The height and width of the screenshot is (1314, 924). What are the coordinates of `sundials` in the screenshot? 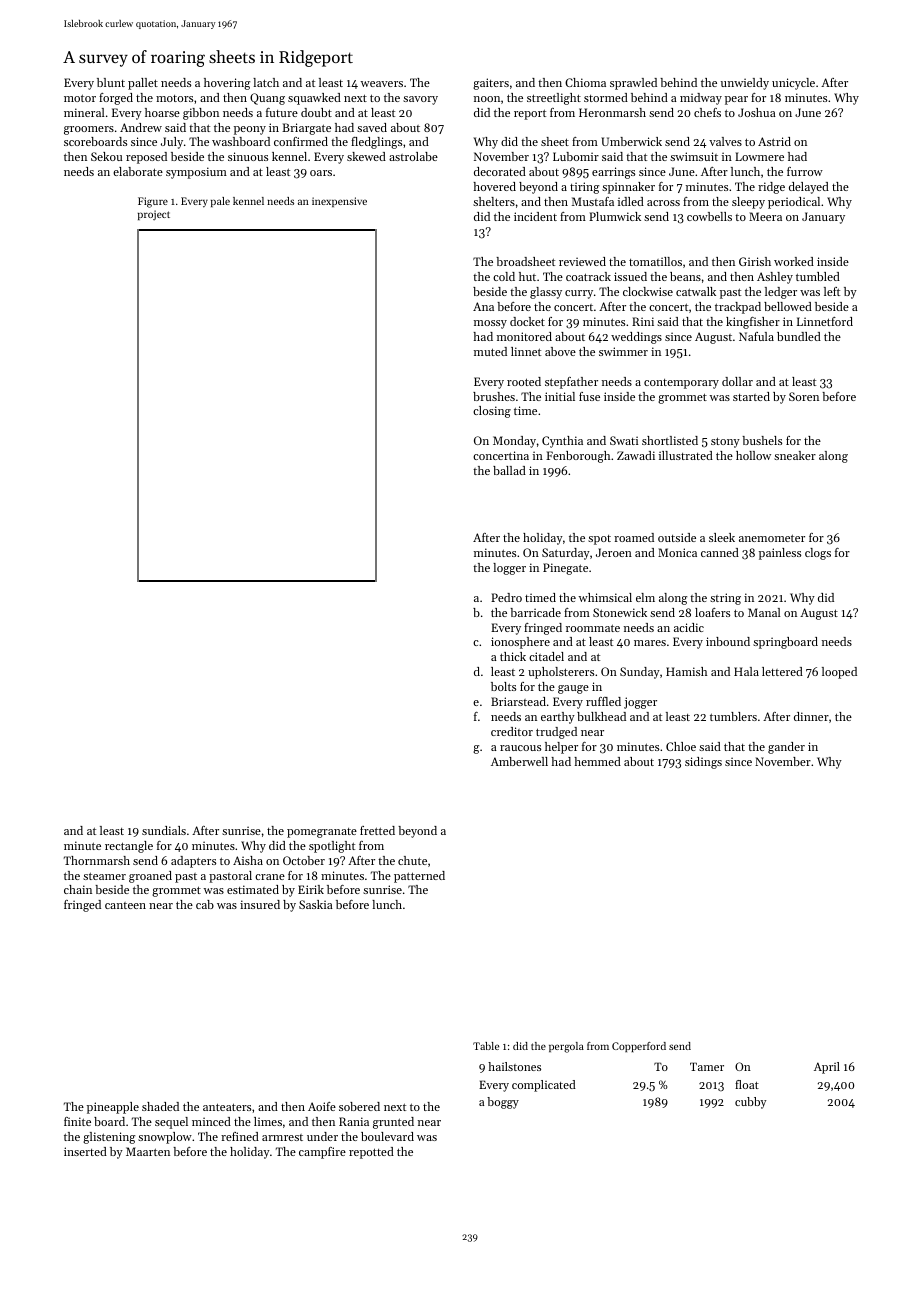 It's located at (164, 830).
